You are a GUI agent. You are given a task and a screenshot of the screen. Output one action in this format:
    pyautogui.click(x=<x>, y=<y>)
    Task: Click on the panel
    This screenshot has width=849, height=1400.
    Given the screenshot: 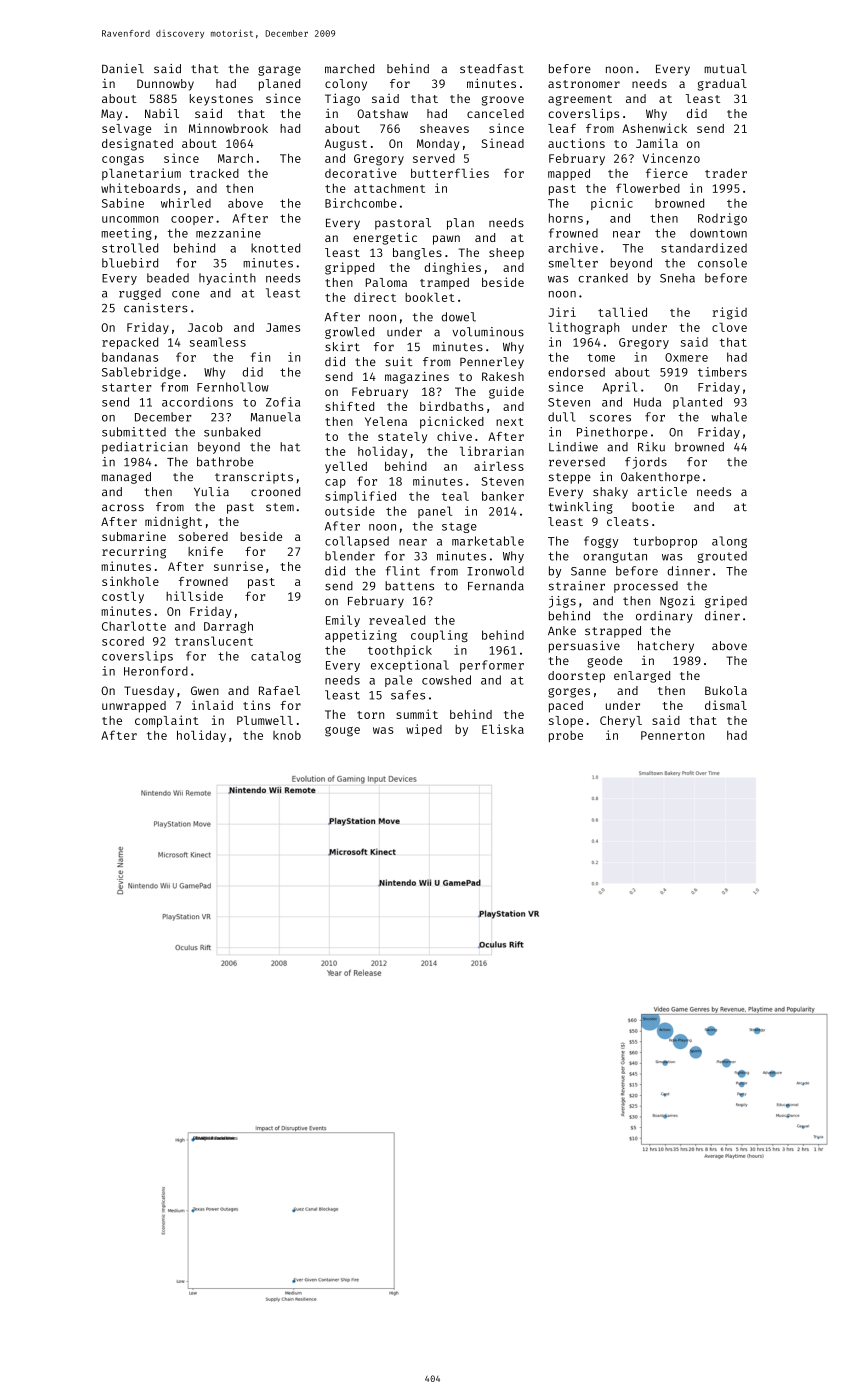 What is the action you would take?
    pyautogui.click(x=435, y=512)
